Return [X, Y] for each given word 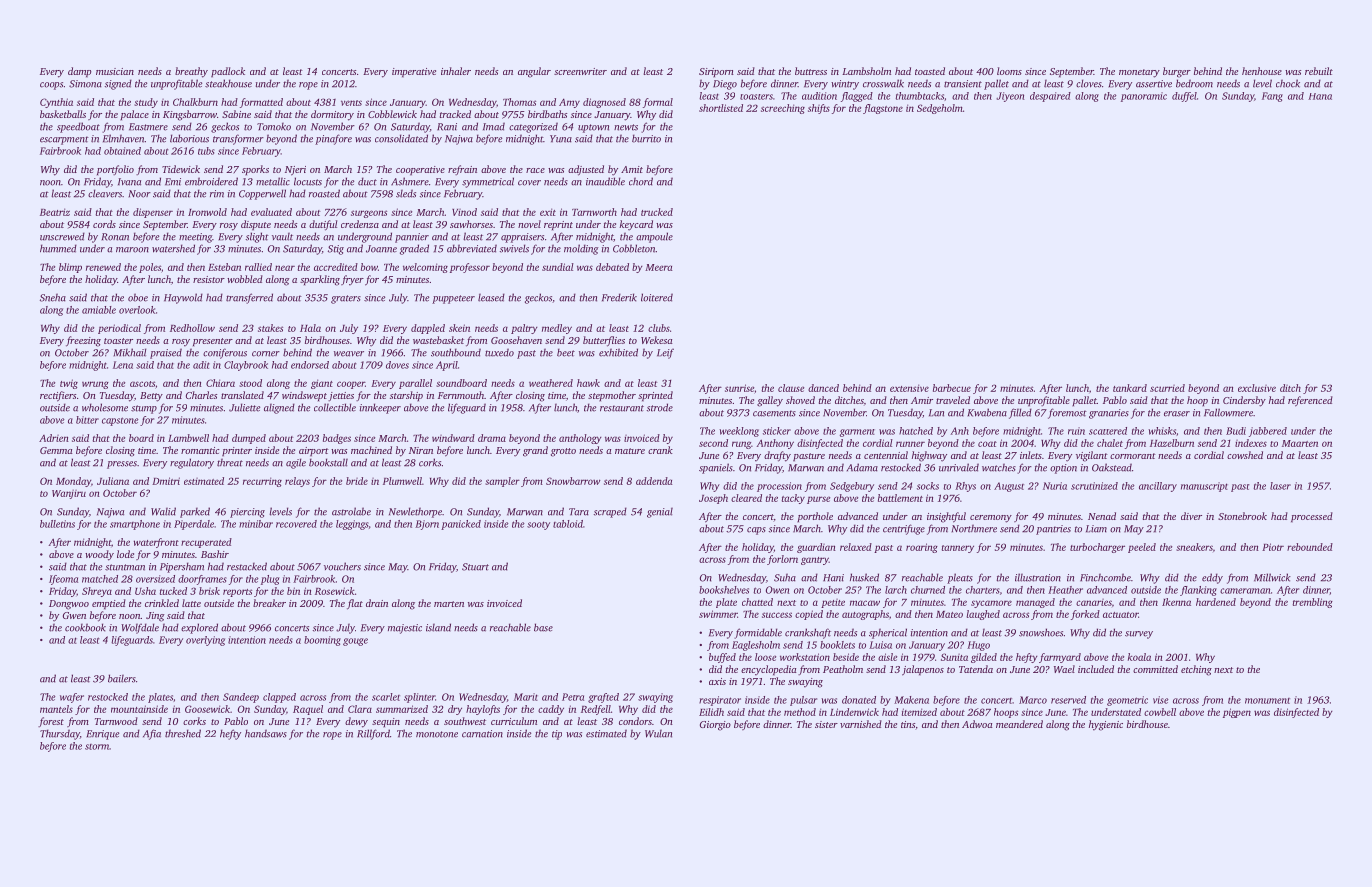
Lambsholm [866, 71]
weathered [551, 383]
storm [97, 747]
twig [69, 384]
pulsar [803, 701]
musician [115, 71]
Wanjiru [69, 494]
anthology [580, 439]
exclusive [1257, 388]
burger [1177, 72]
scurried [1167, 388]
